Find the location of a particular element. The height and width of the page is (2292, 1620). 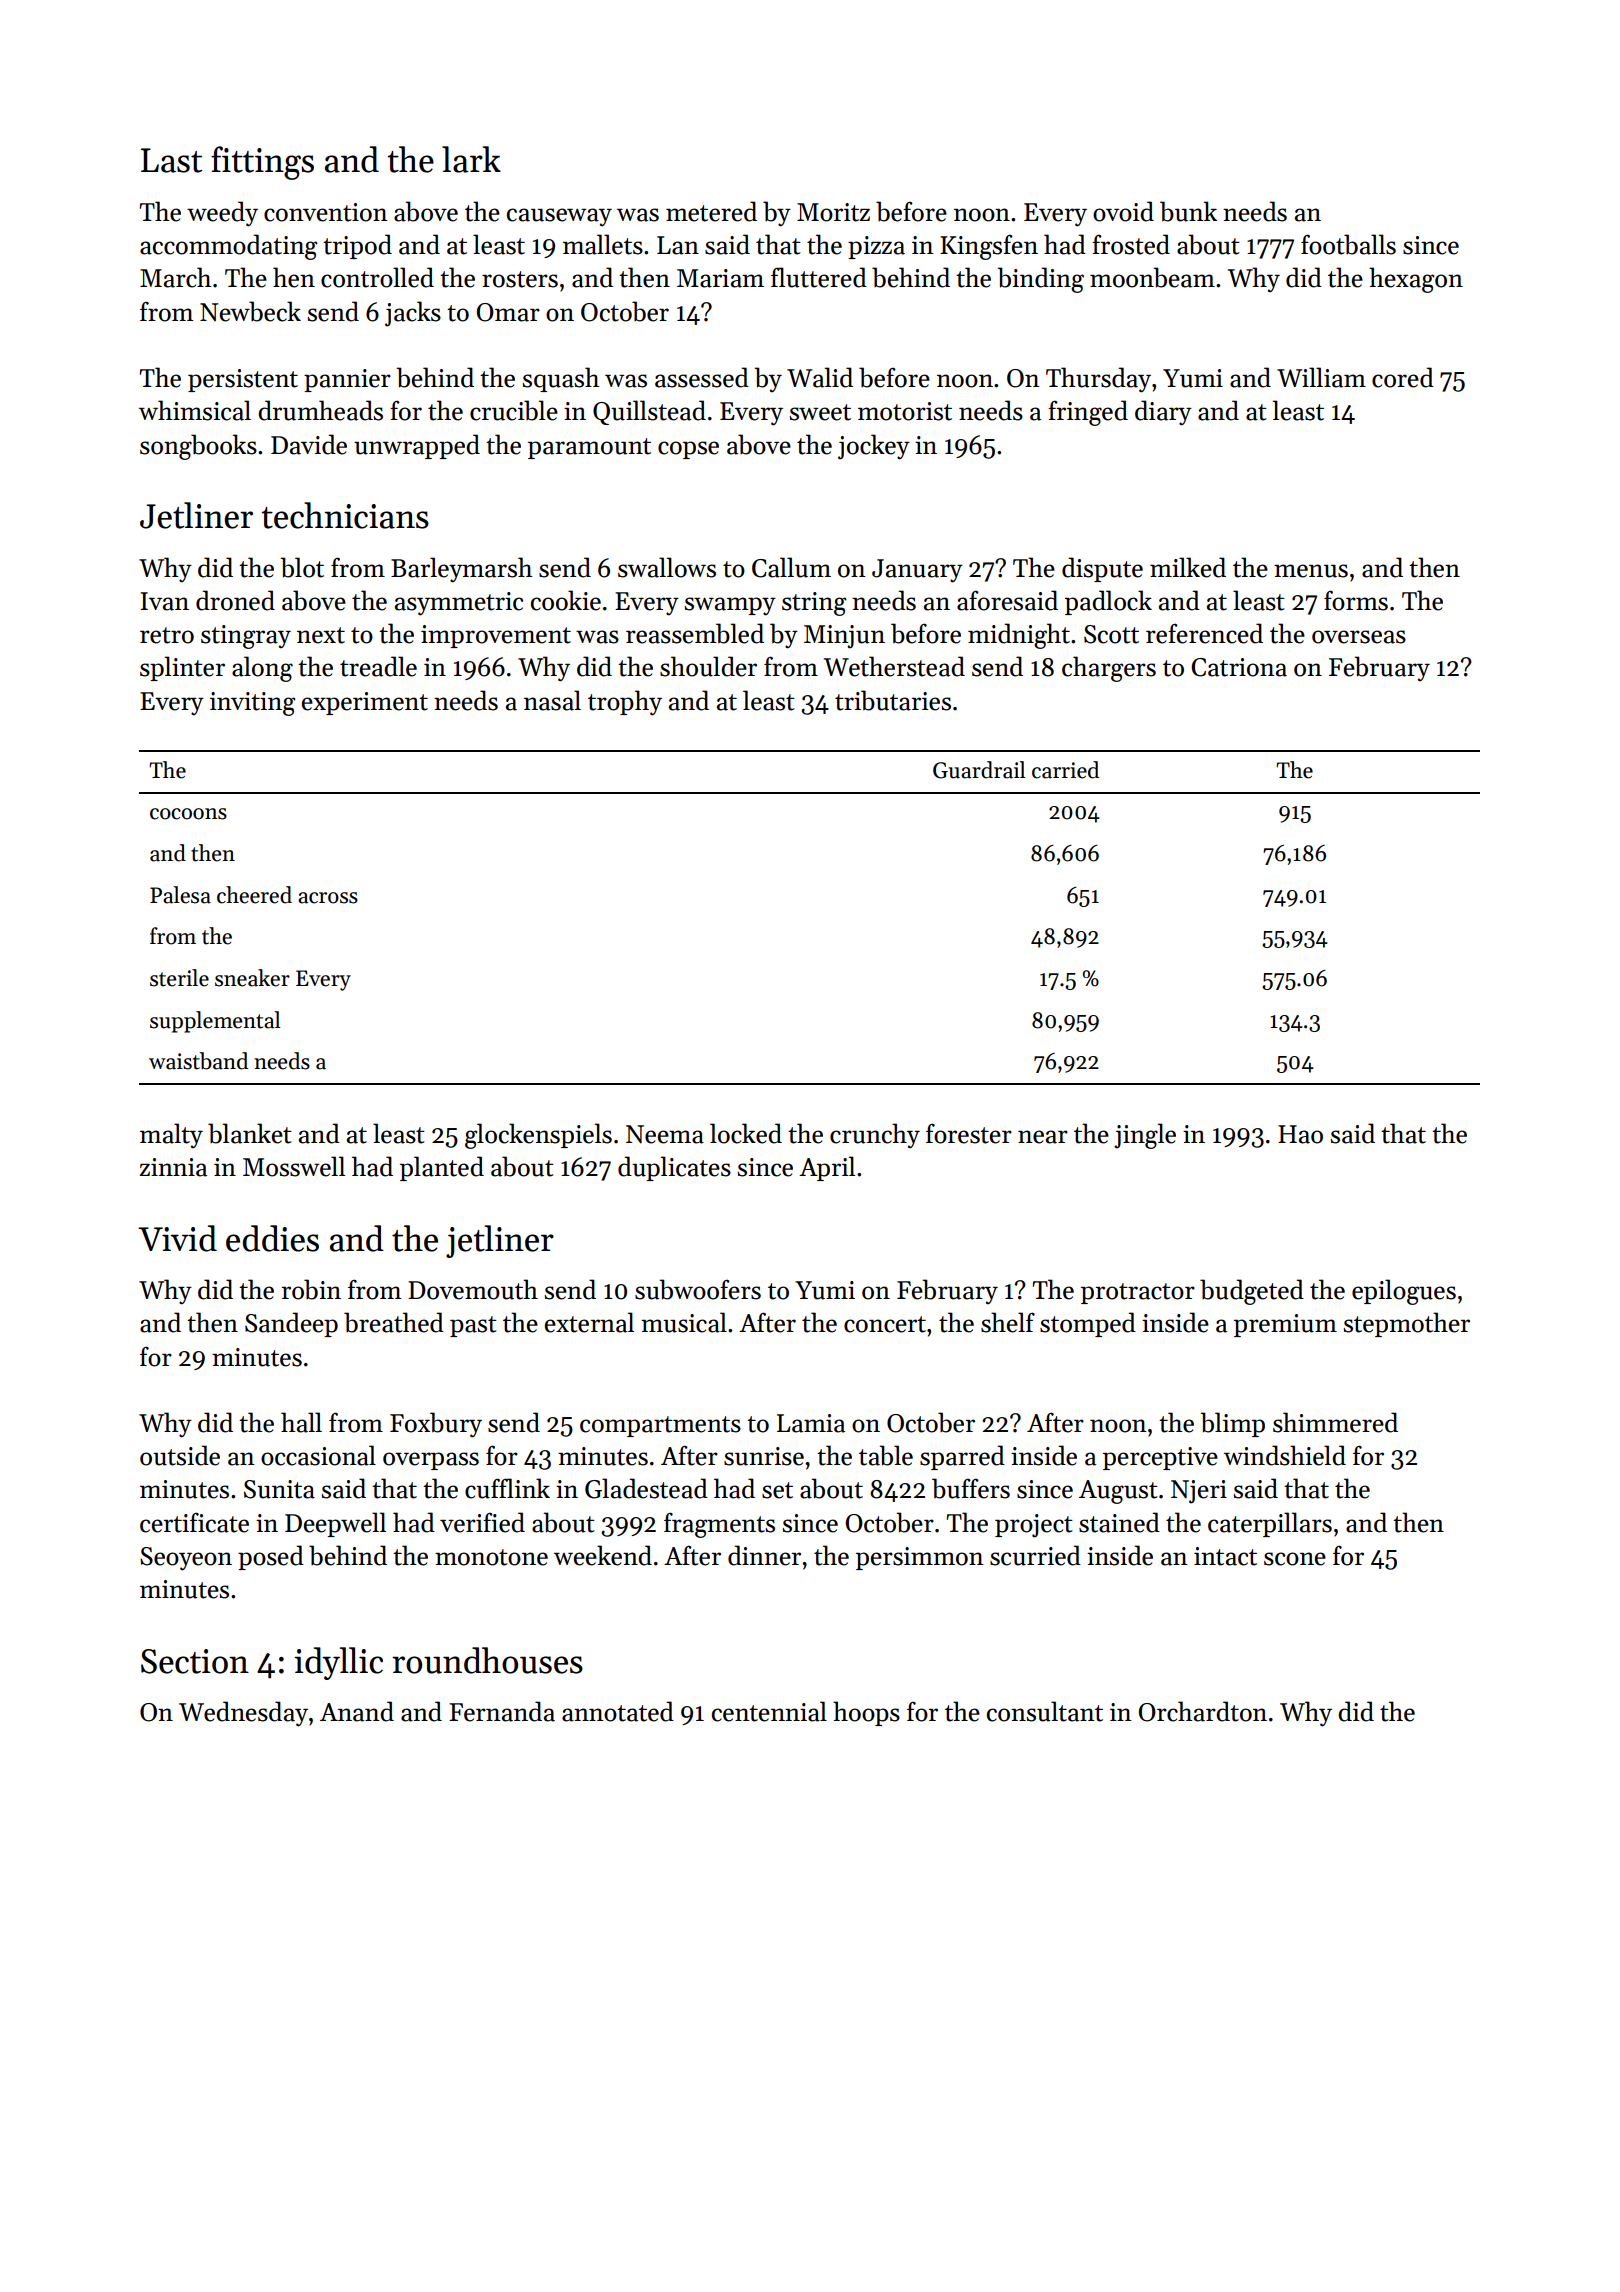

near is located at coordinates (1043, 1137).
